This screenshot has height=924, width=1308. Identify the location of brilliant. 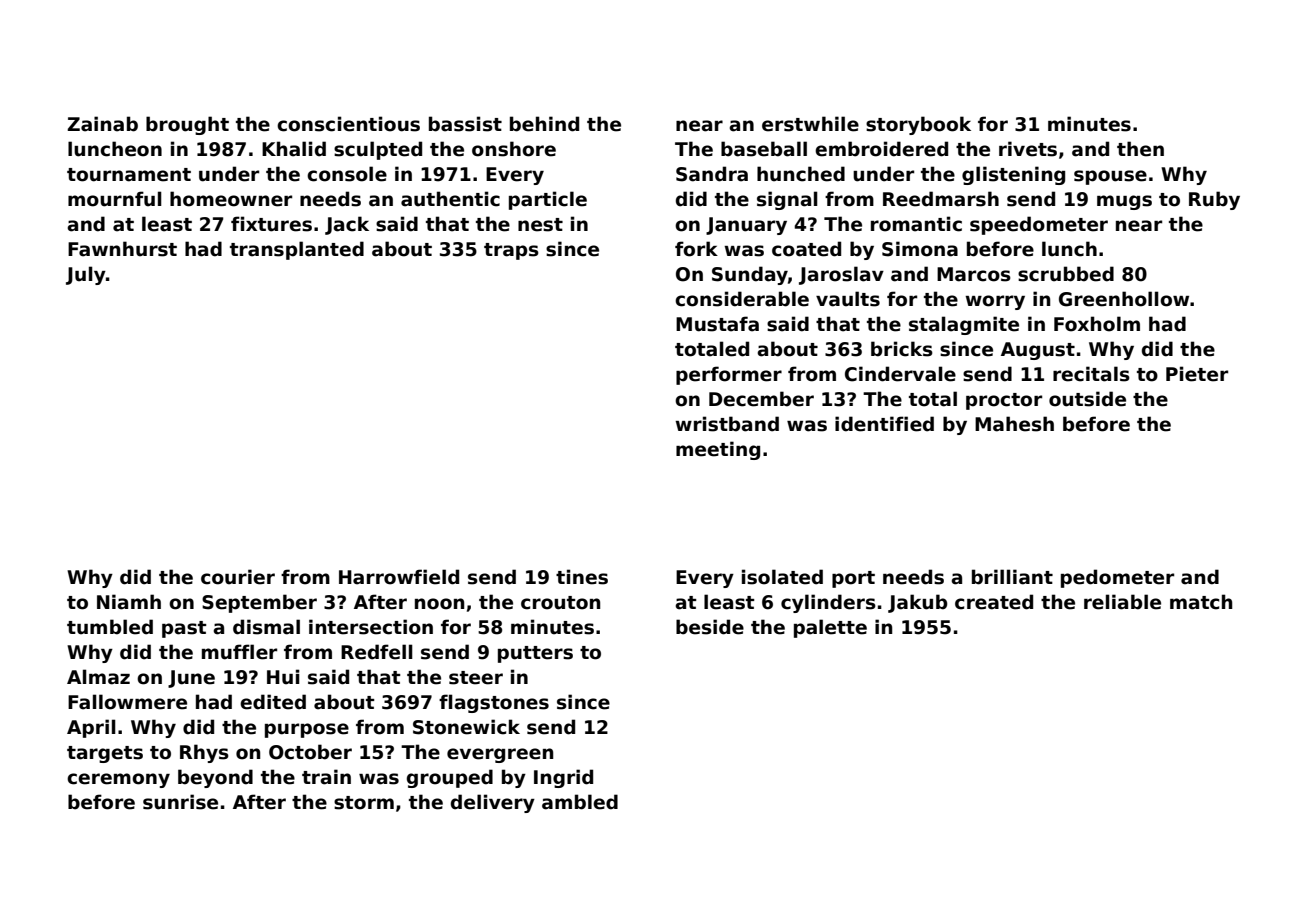
(1012, 577).
